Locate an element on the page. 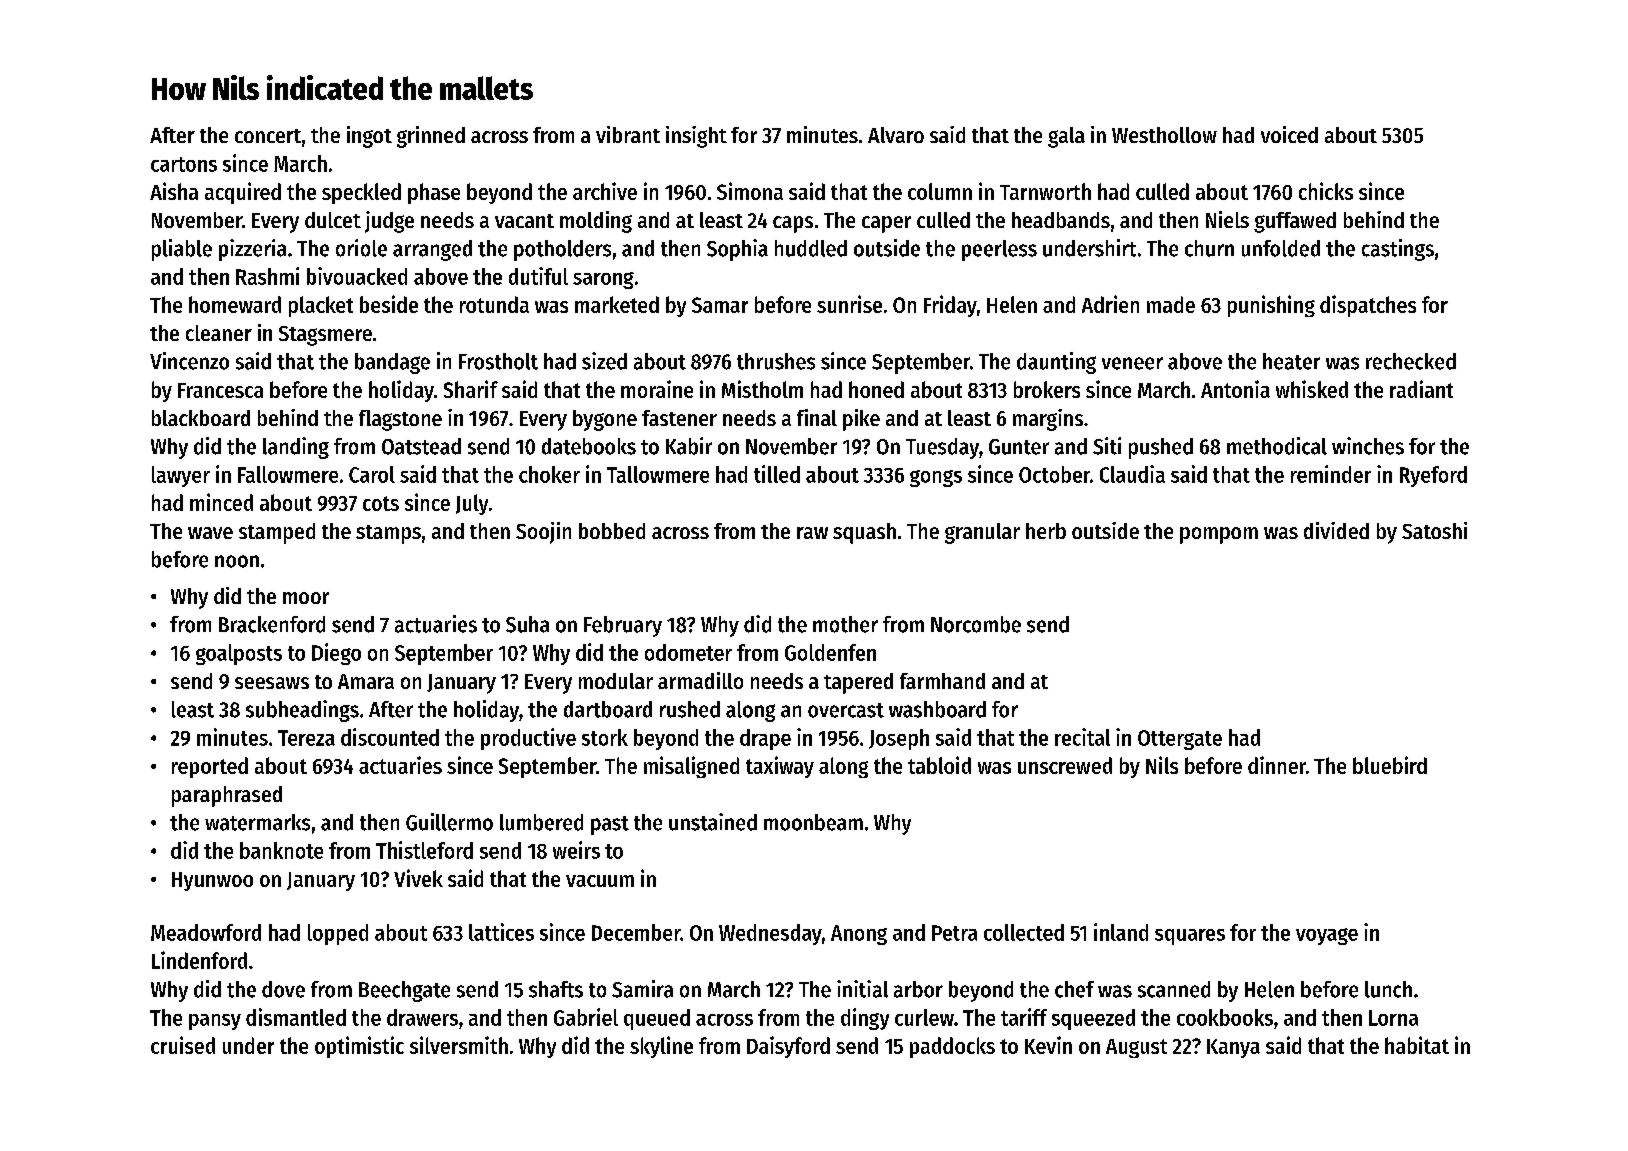 Image resolution: width=1628 pixels, height=1151 pixels. headbands is located at coordinates (1061, 220).
